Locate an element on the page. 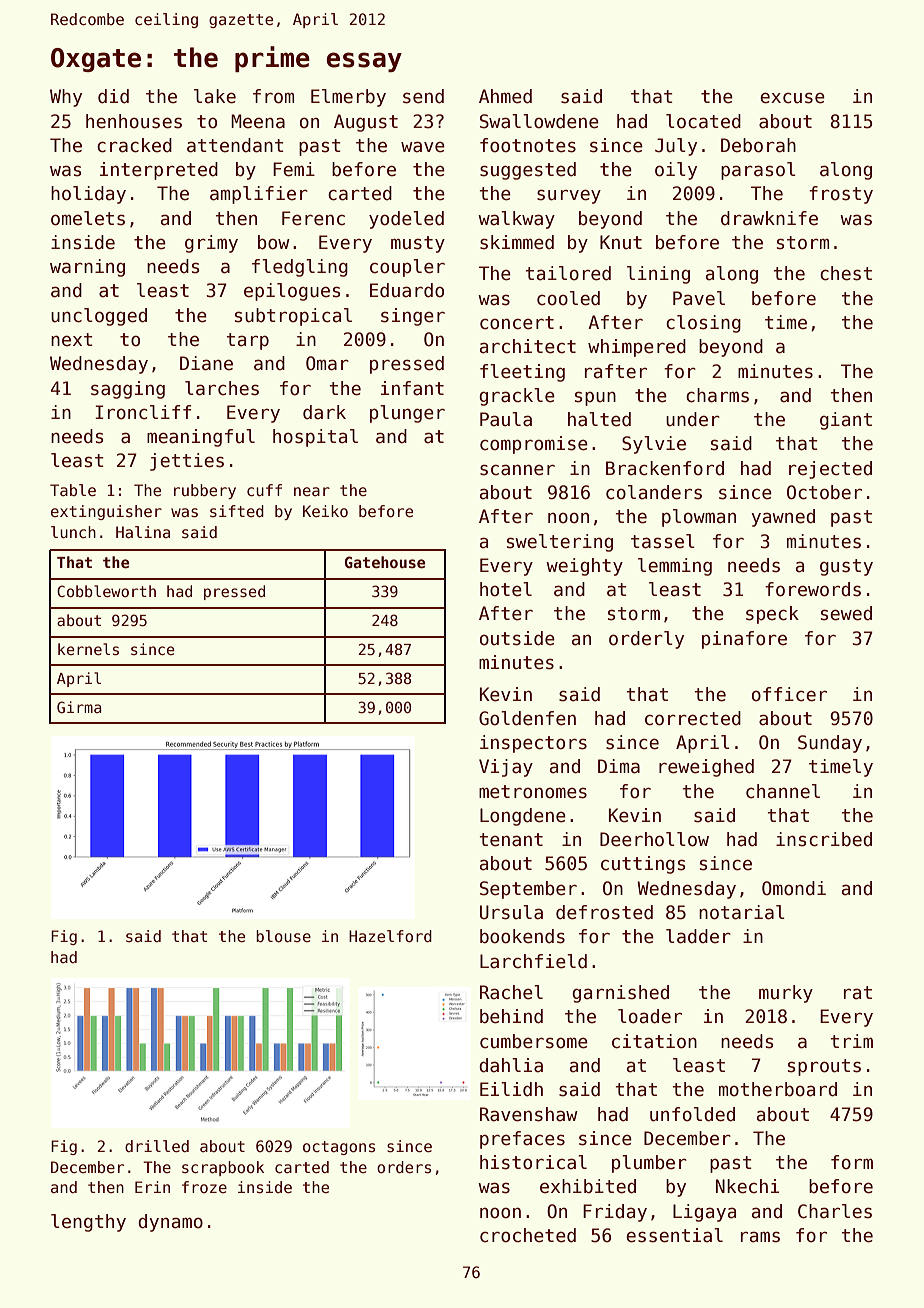  Elmerby is located at coordinates (348, 98).
